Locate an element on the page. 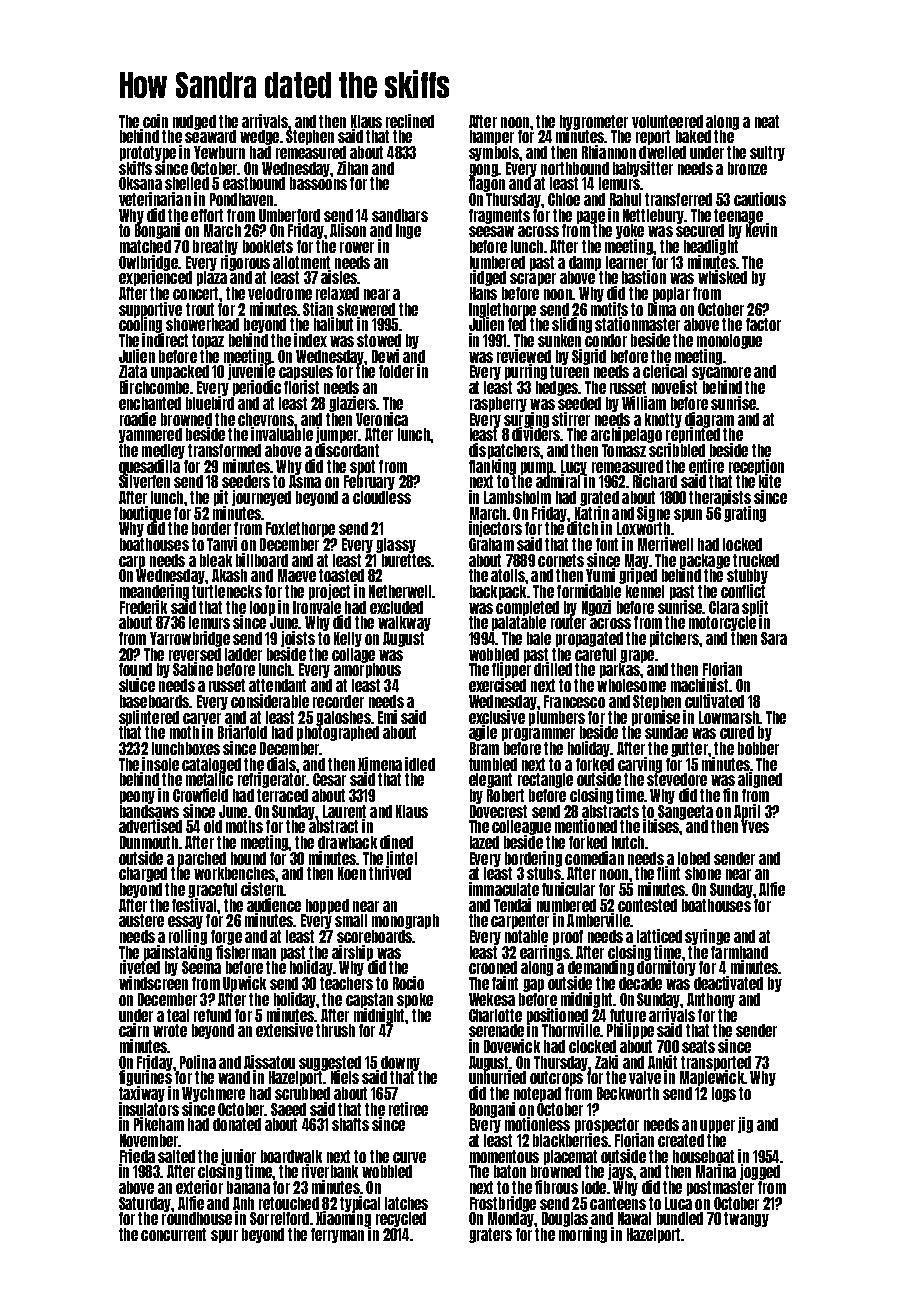  cairn is located at coordinates (134, 1030).
